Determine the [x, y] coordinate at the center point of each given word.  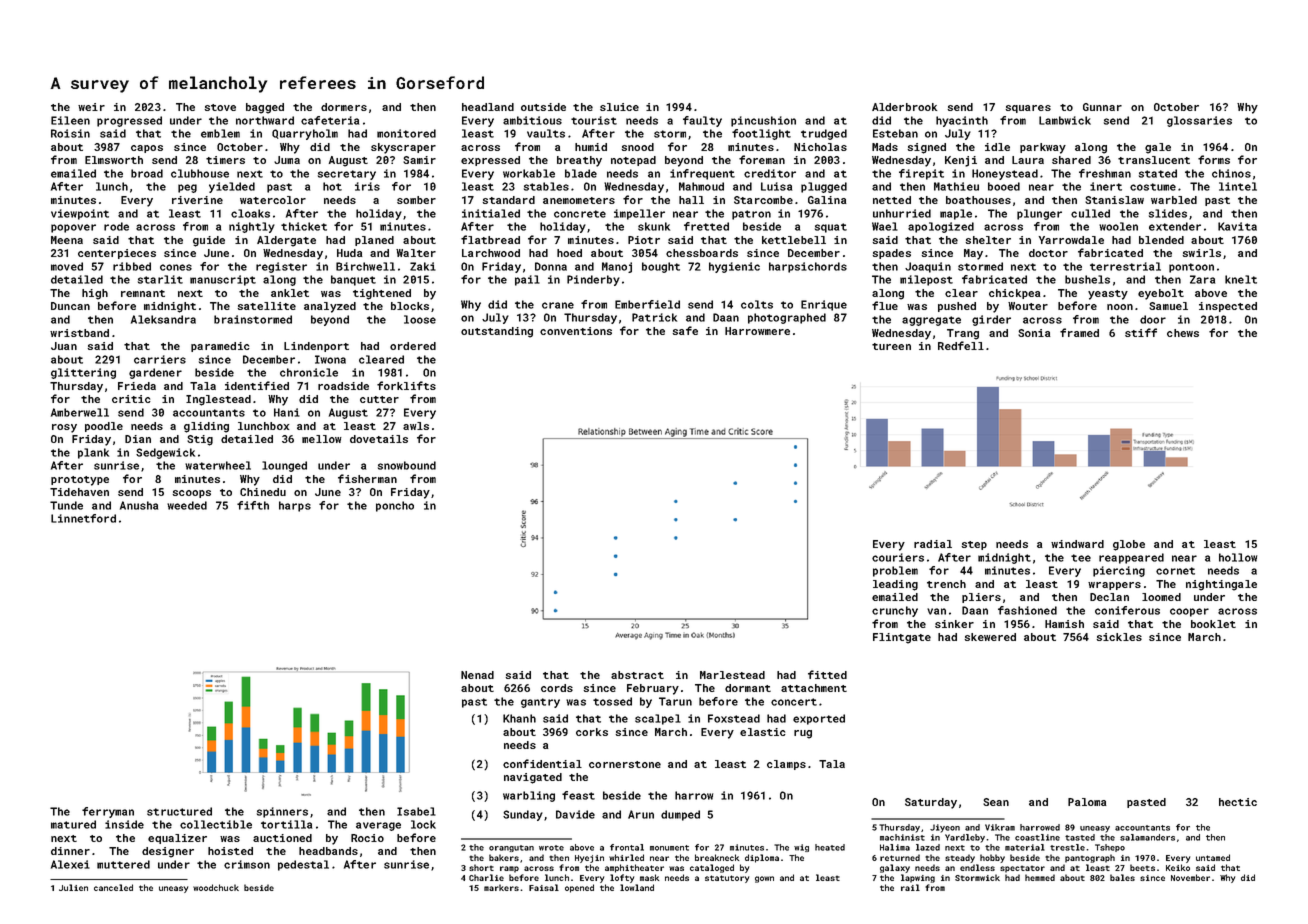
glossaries [1199, 121]
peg [187, 188]
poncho [395, 506]
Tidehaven [79, 492]
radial [933, 544]
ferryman [108, 812]
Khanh [519, 718]
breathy [579, 161]
